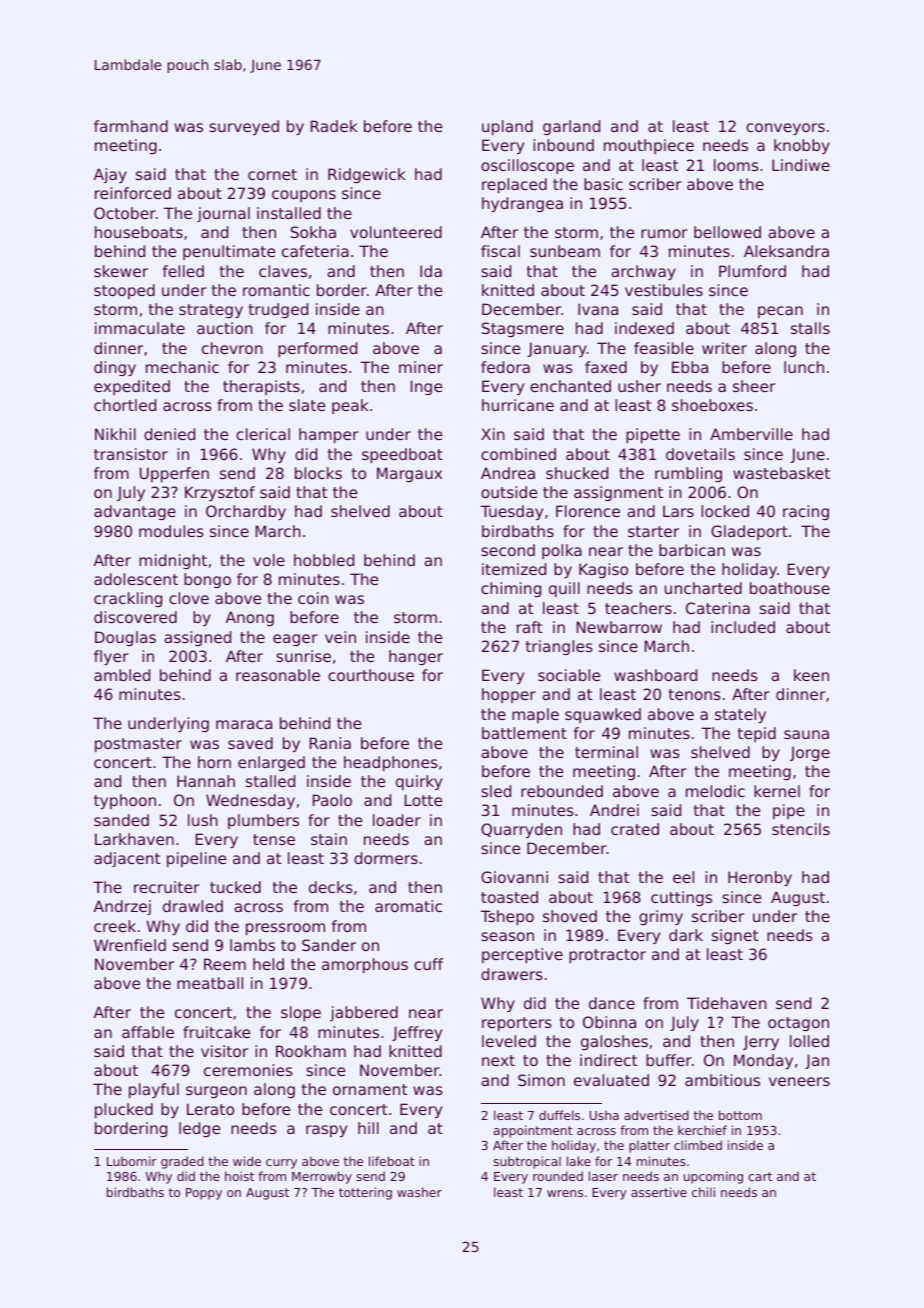  Describe the element at coordinates (130, 945) in the screenshot. I see `Wrenfield` at that location.
